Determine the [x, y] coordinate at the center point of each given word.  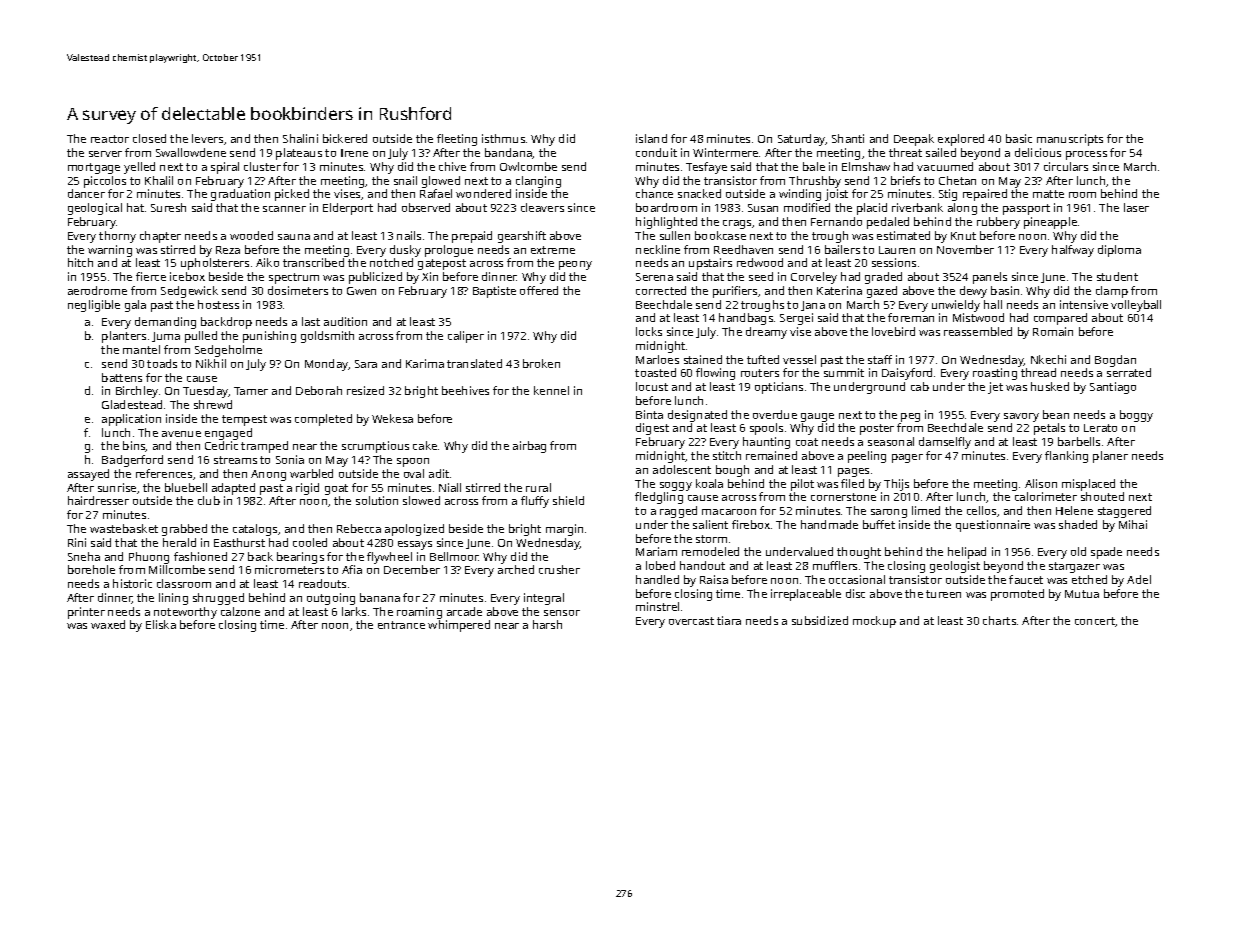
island [651, 138]
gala [135, 306]
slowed [421, 500]
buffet [879, 524]
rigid [307, 489]
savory [1021, 417]
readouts [322, 583]
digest [652, 429]
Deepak [914, 140]
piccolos [105, 182]
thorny [117, 237]
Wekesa [392, 418]
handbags [746, 319]
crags [737, 224]
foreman [911, 317]
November [965, 249]
